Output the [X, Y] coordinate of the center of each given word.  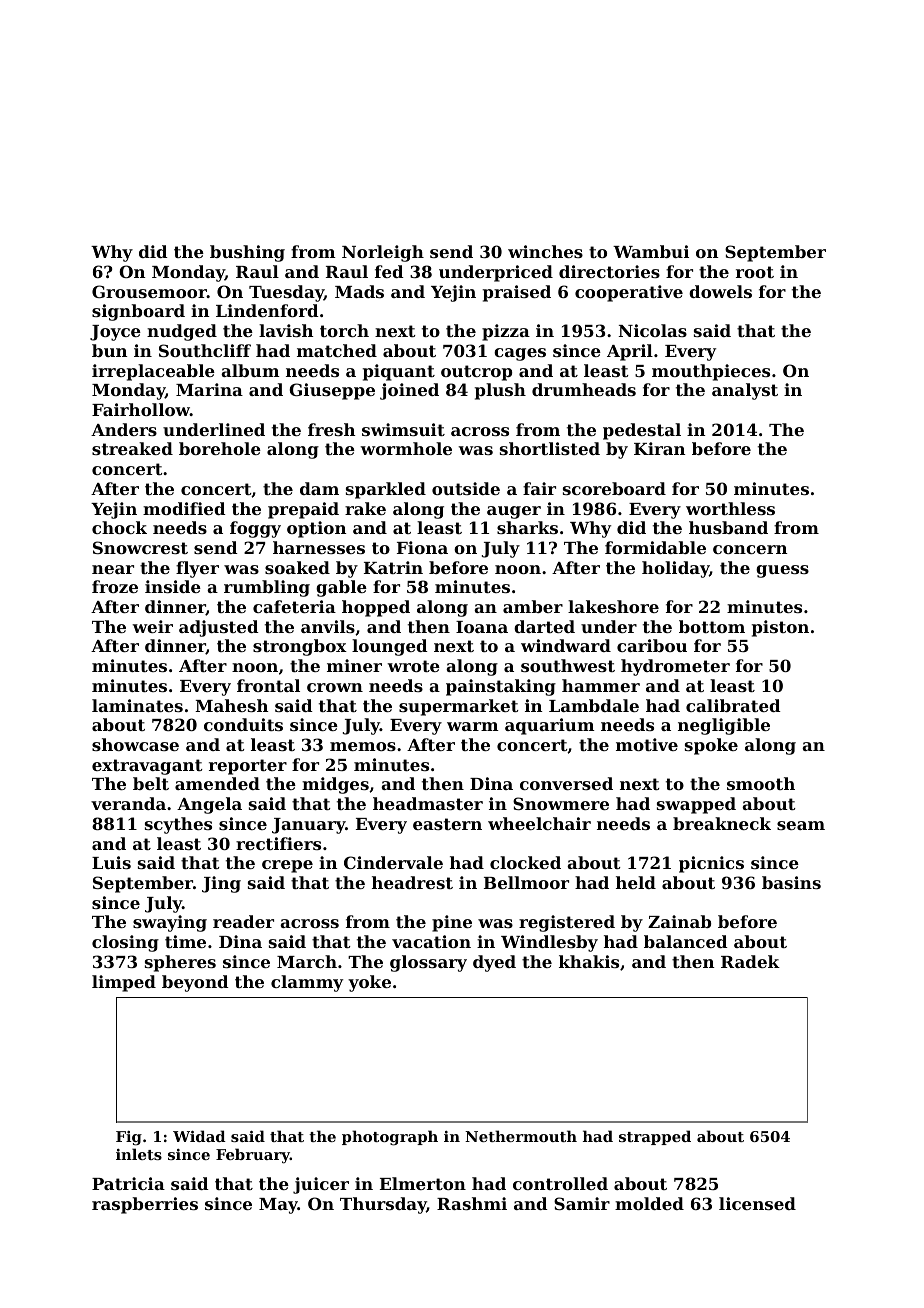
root [755, 272]
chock [119, 527]
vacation [431, 941]
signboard [138, 312]
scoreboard [614, 488]
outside [466, 488]
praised [517, 293]
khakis [589, 961]
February [253, 1156]
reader [243, 921]
